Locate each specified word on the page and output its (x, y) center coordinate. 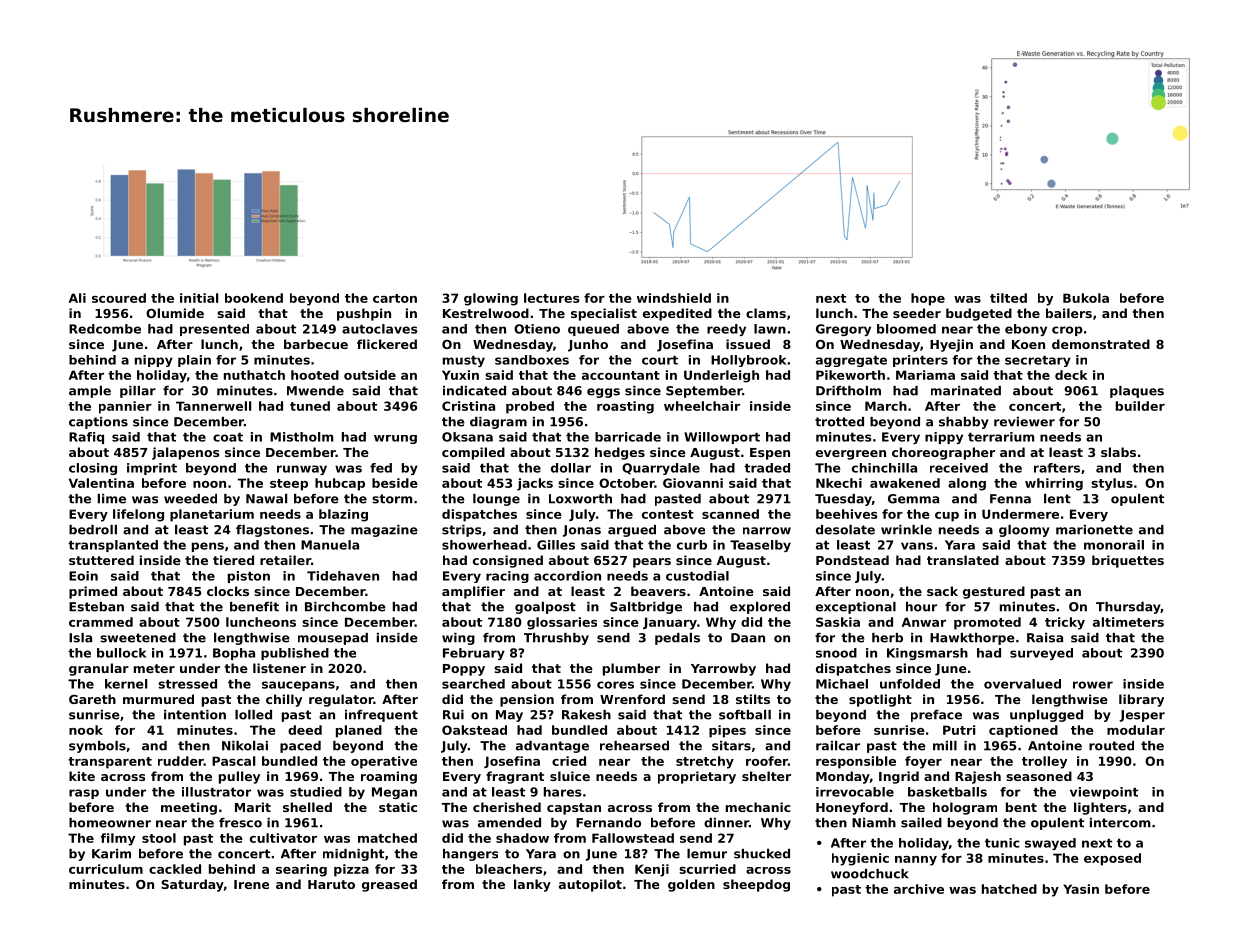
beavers (658, 591)
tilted (1008, 298)
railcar (838, 746)
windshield (674, 298)
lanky (532, 885)
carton (395, 298)
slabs (1118, 452)
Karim (111, 854)
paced (300, 747)
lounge (496, 500)
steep (289, 485)
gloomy (1024, 531)
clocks (228, 591)
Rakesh (586, 715)
